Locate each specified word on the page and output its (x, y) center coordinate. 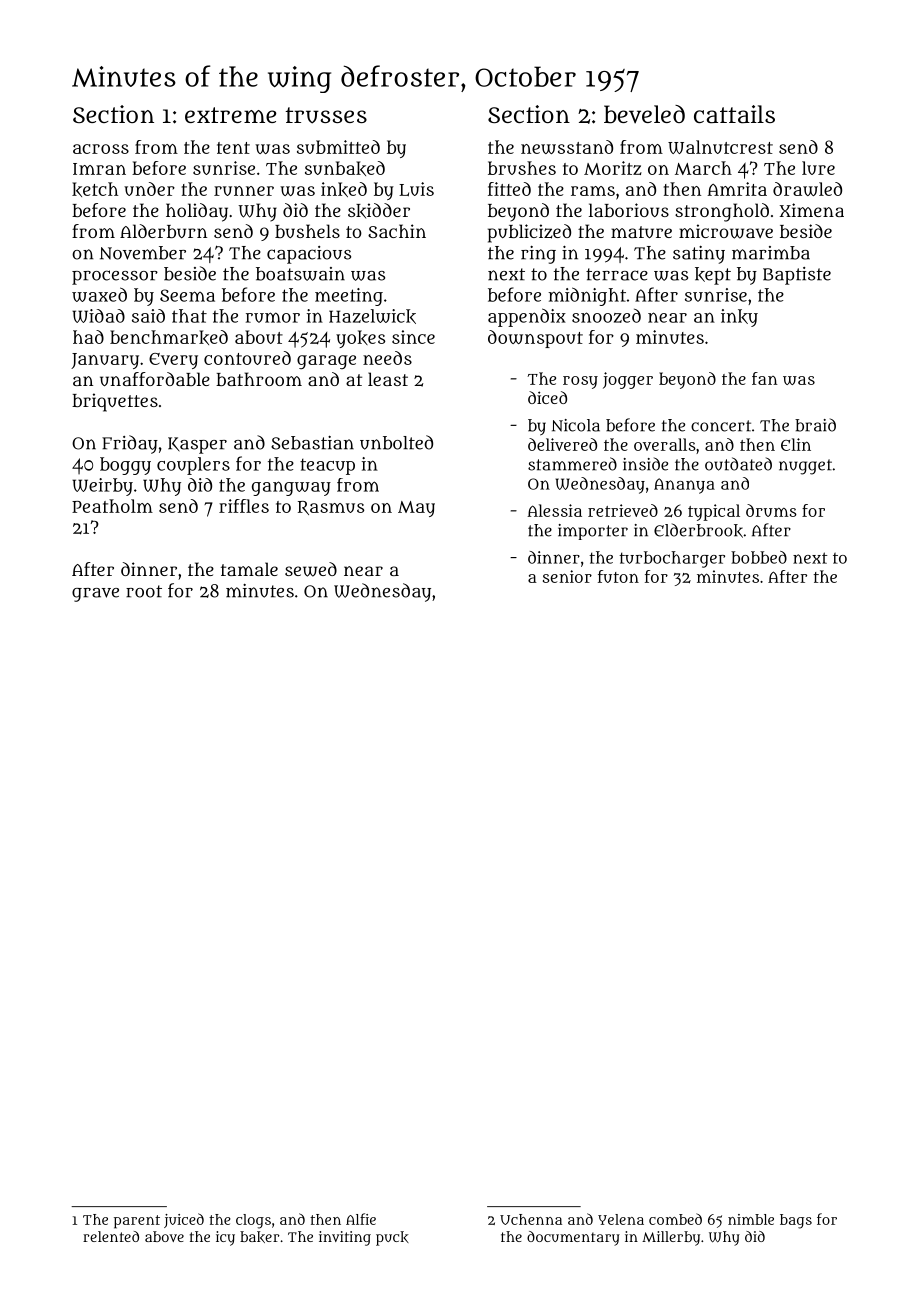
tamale (249, 569)
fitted (509, 189)
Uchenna (531, 1219)
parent (137, 1222)
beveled (644, 114)
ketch (95, 189)
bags (796, 1221)
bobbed (759, 557)
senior (567, 576)
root (144, 591)
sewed (311, 569)
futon (618, 576)
